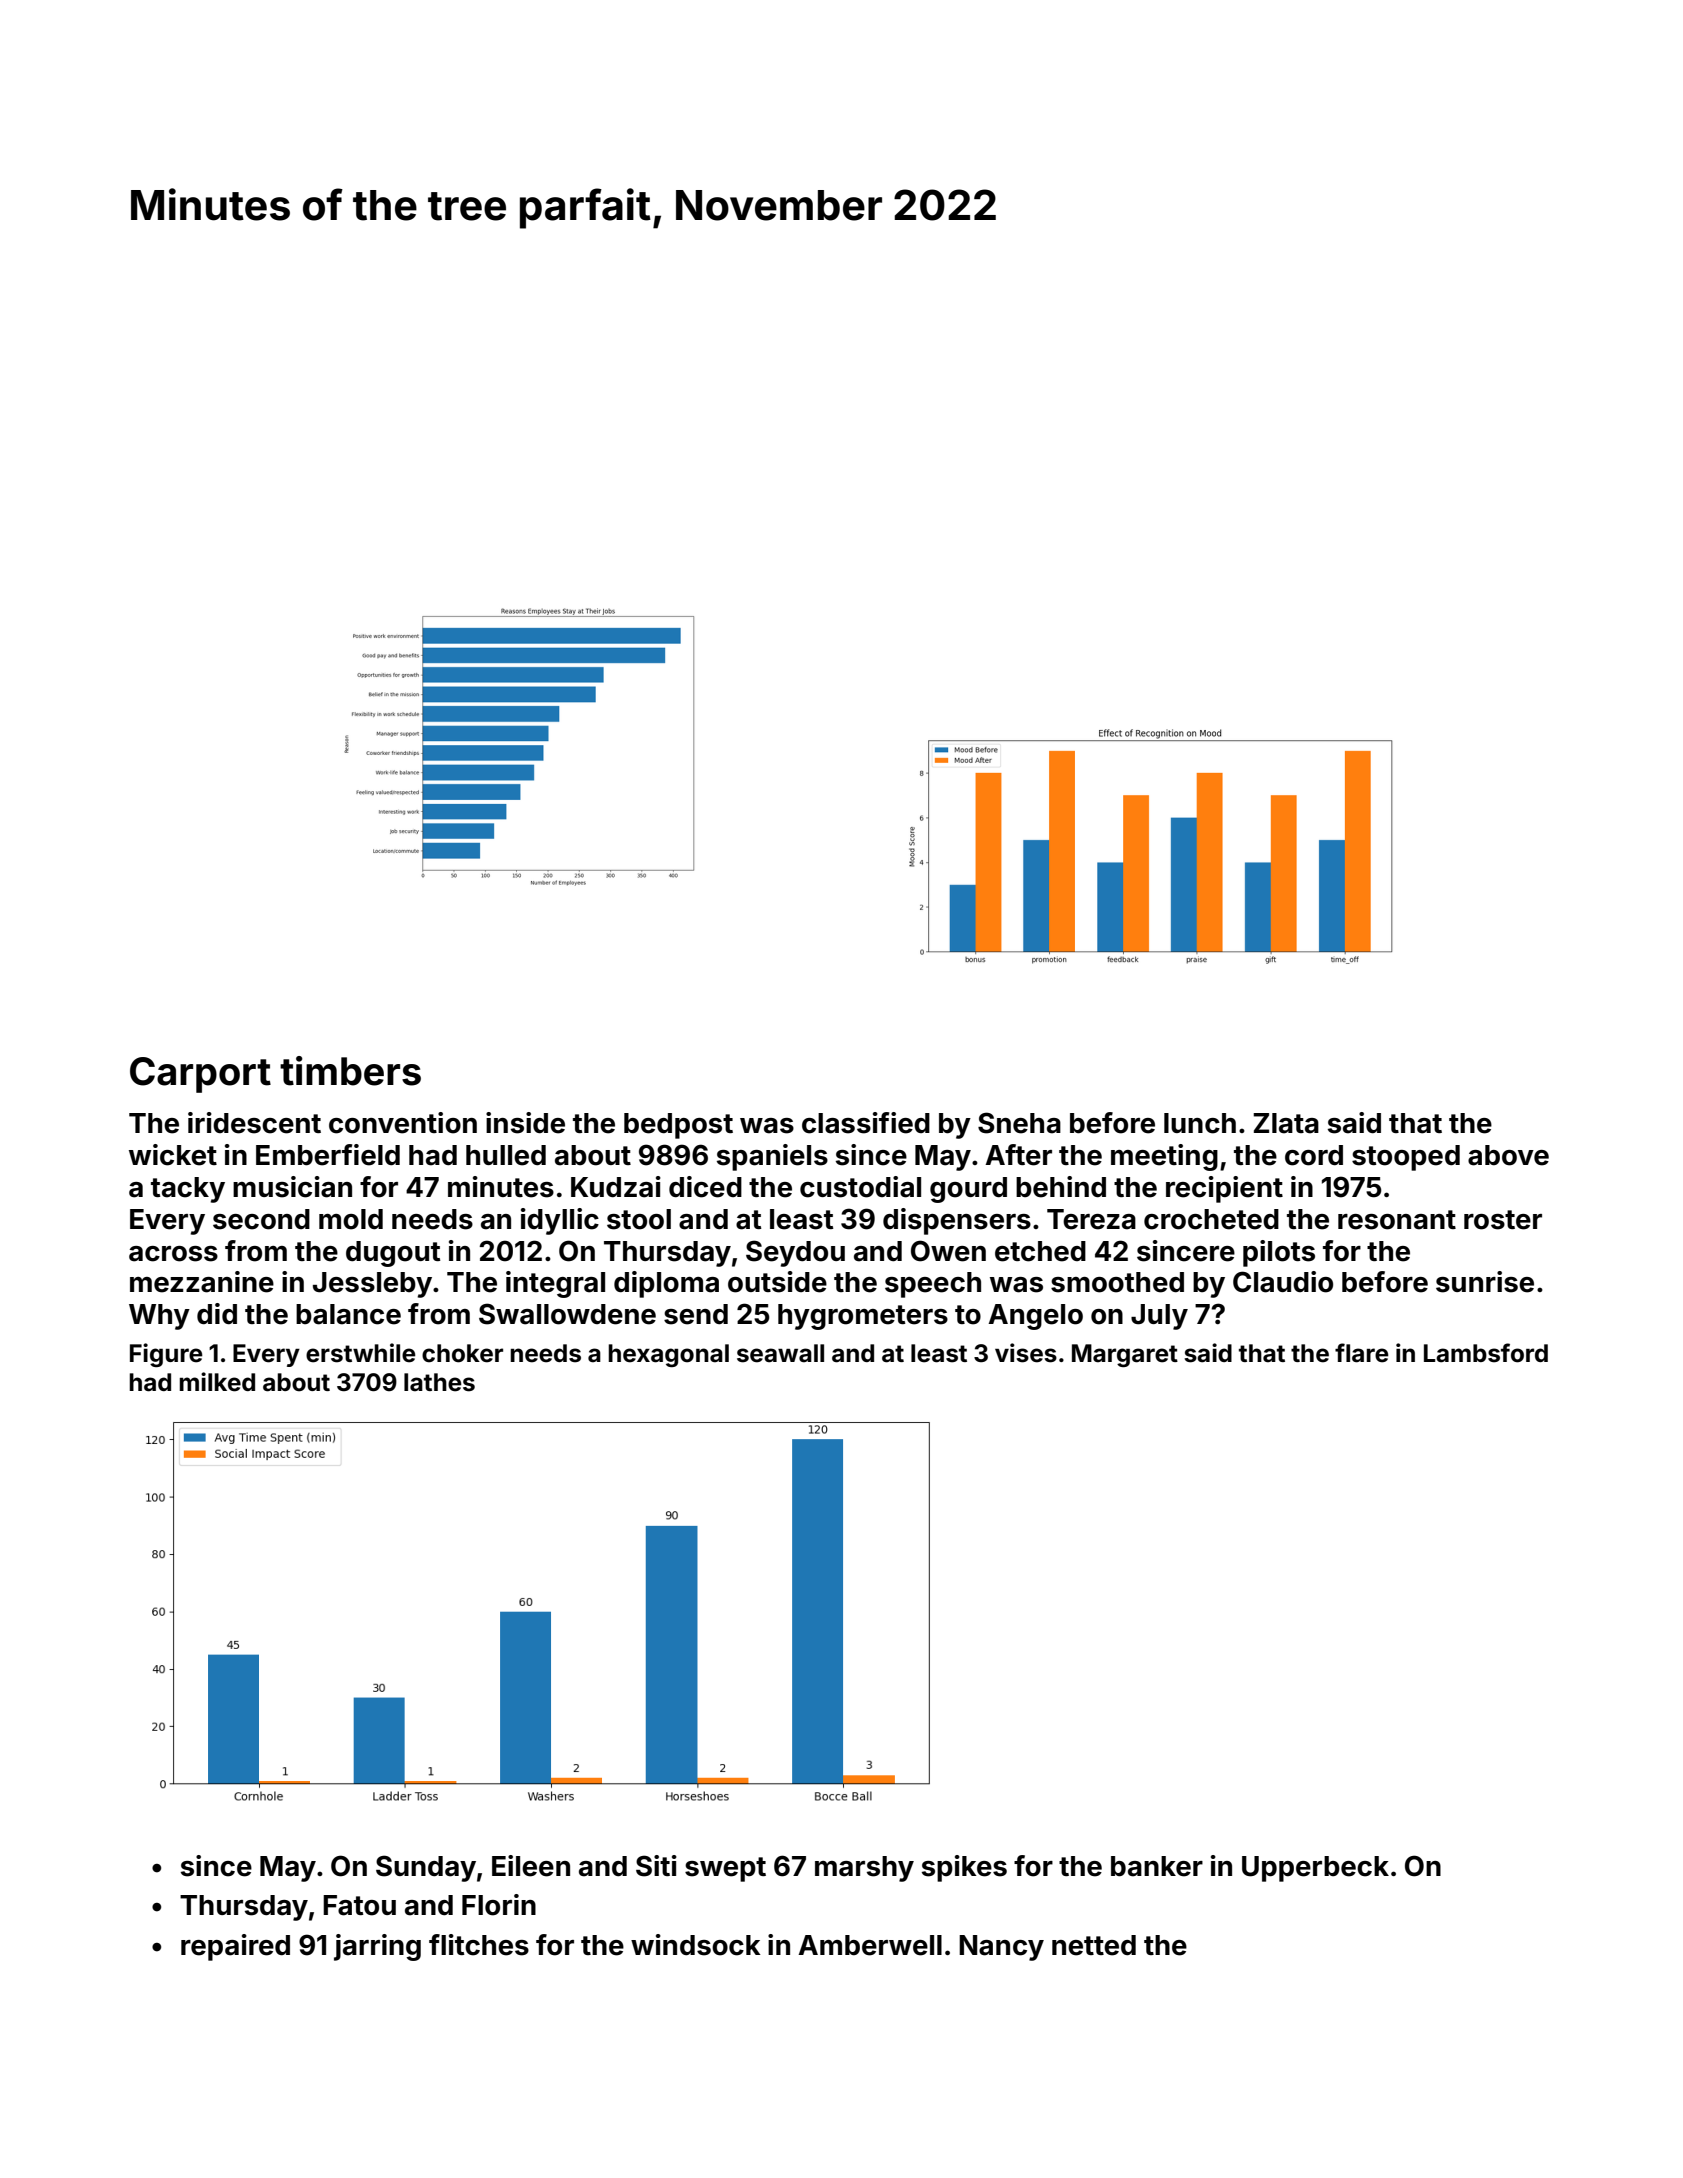 This screenshot has width=1683, height=2178. Describe the element at coordinates (1362, 1353) in the screenshot. I see `flare` at that location.
